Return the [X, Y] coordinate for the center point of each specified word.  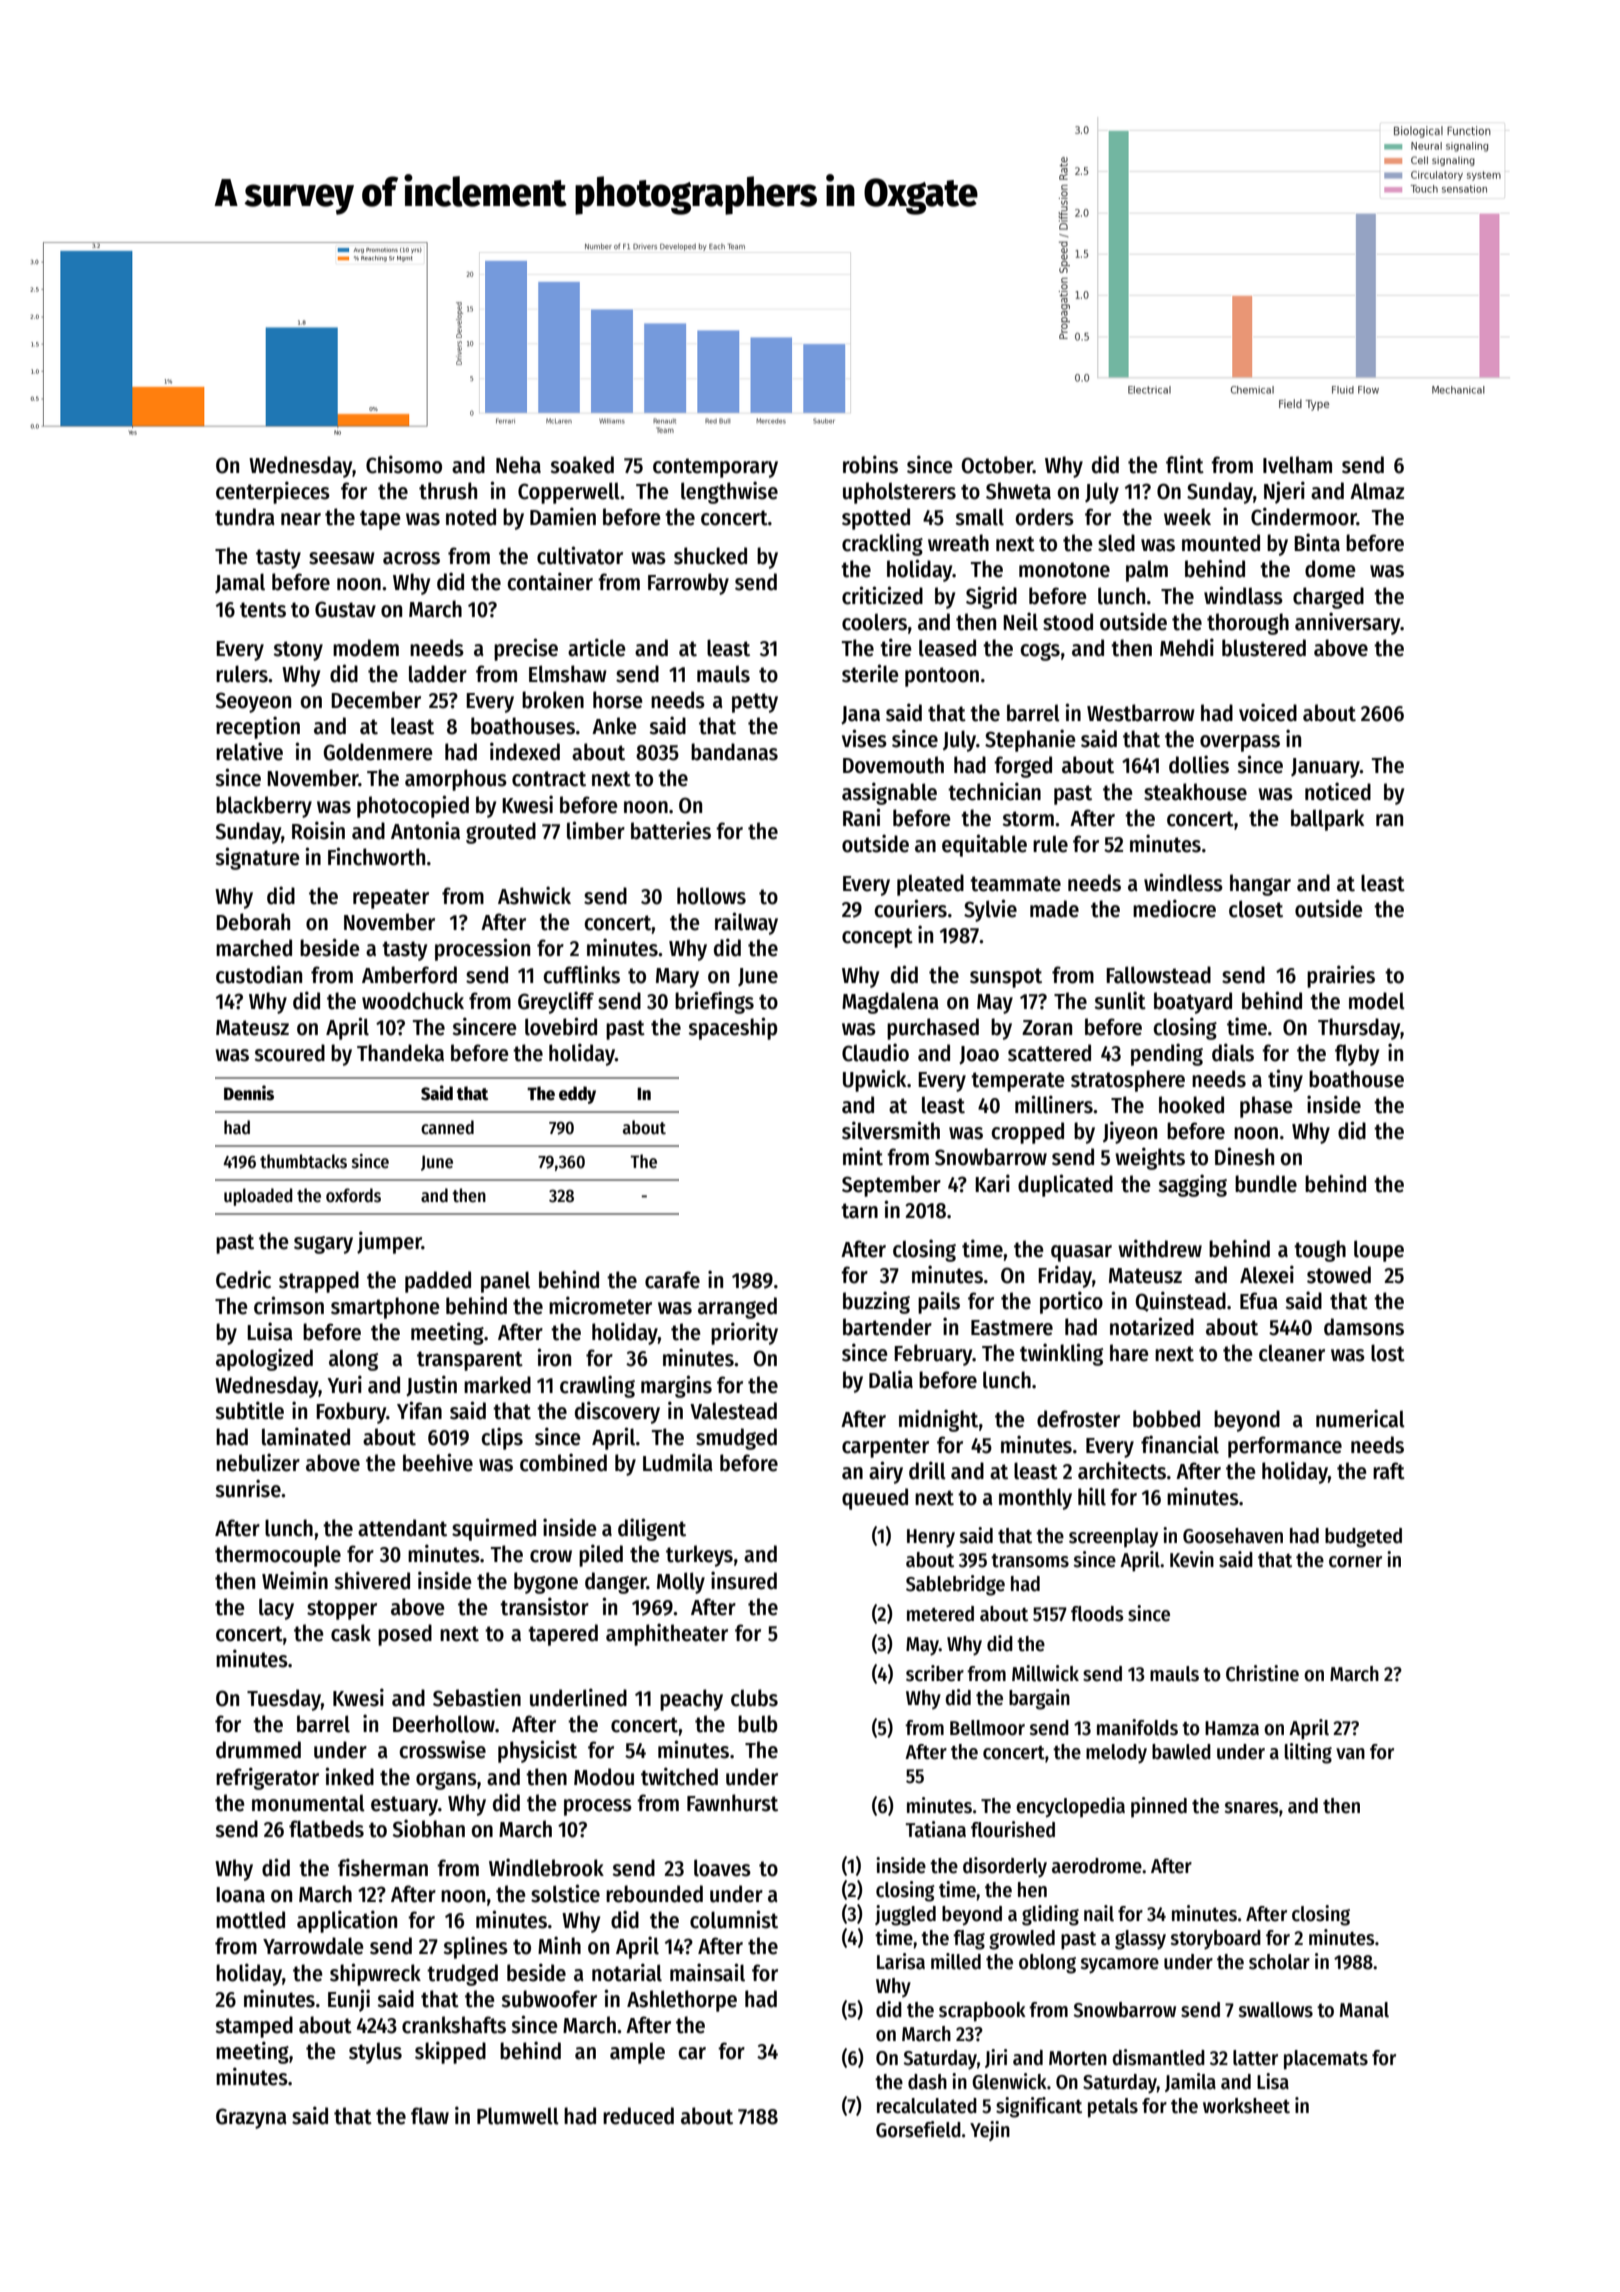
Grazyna [251, 2118]
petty [755, 703]
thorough [1248, 624]
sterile [870, 673]
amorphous [456, 780]
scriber [935, 1673]
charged [1328, 598]
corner [1355, 1562]
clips [502, 1438]
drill [927, 1470]
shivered [372, 1580]
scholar [1279, 1962]
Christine [1262, 1673]
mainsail [707, 1972]
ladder [438, 674]
